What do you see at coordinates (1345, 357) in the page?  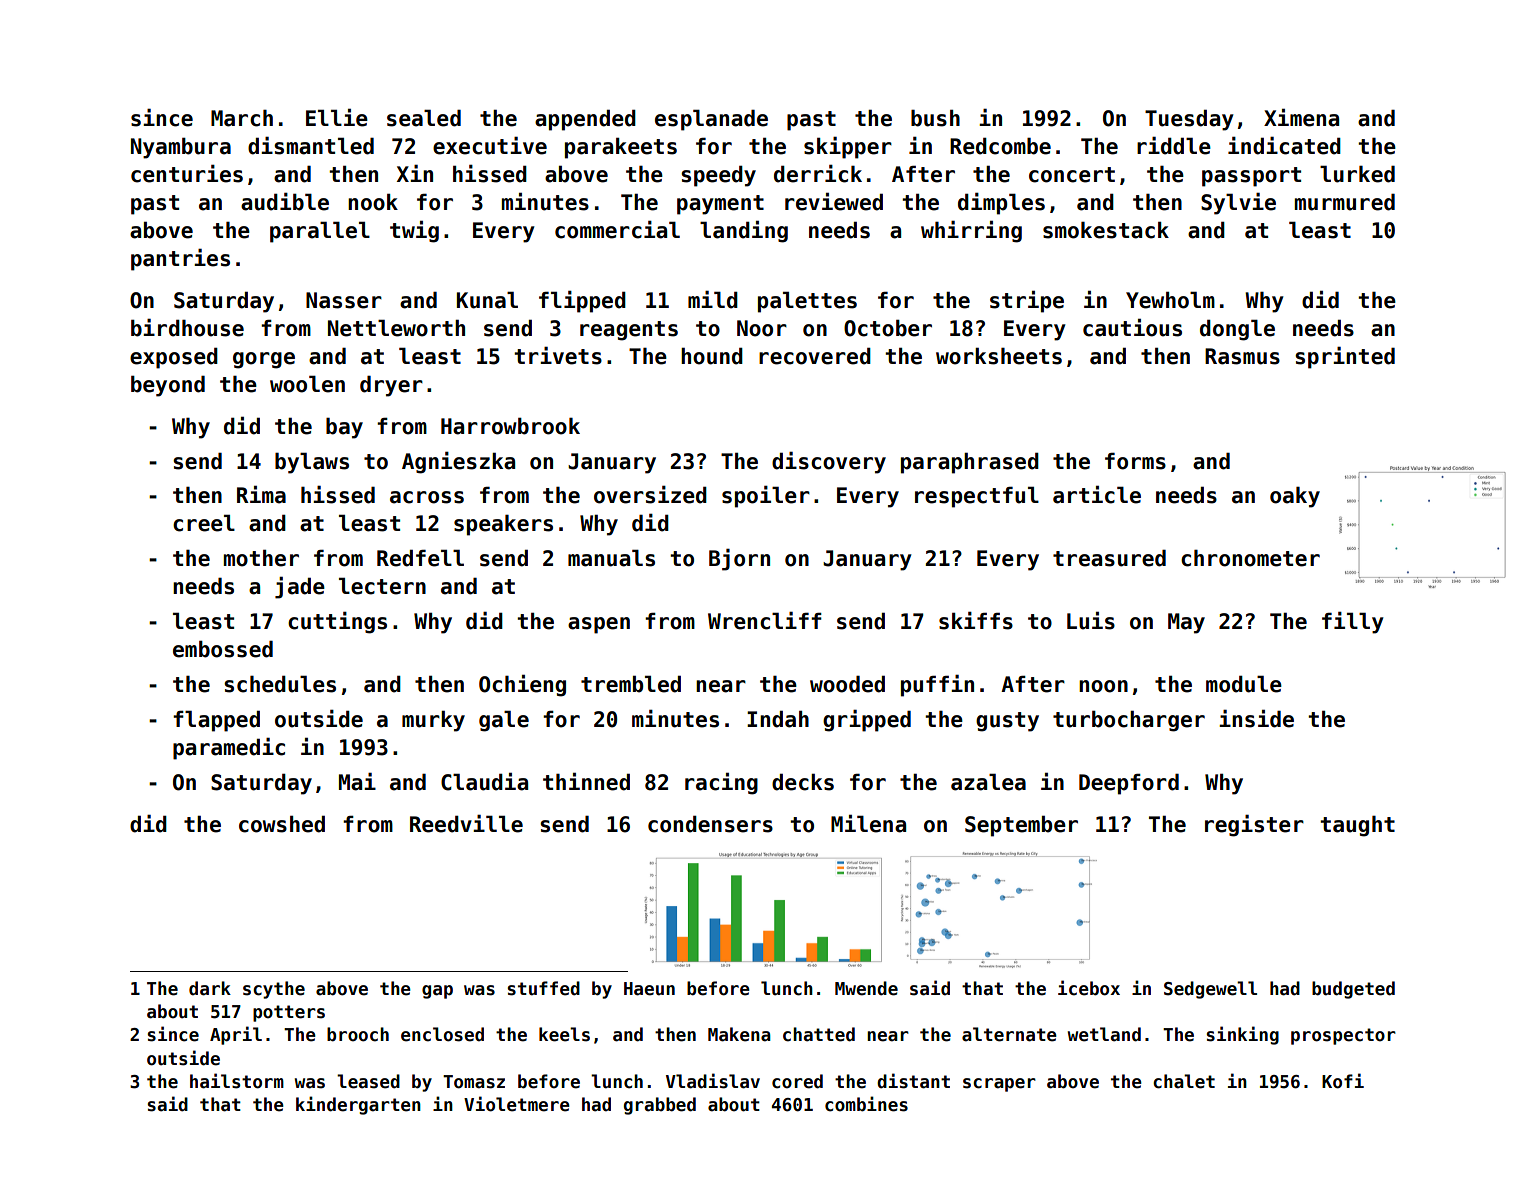 I see `sprinted` at bounding box center [1345, 357].
